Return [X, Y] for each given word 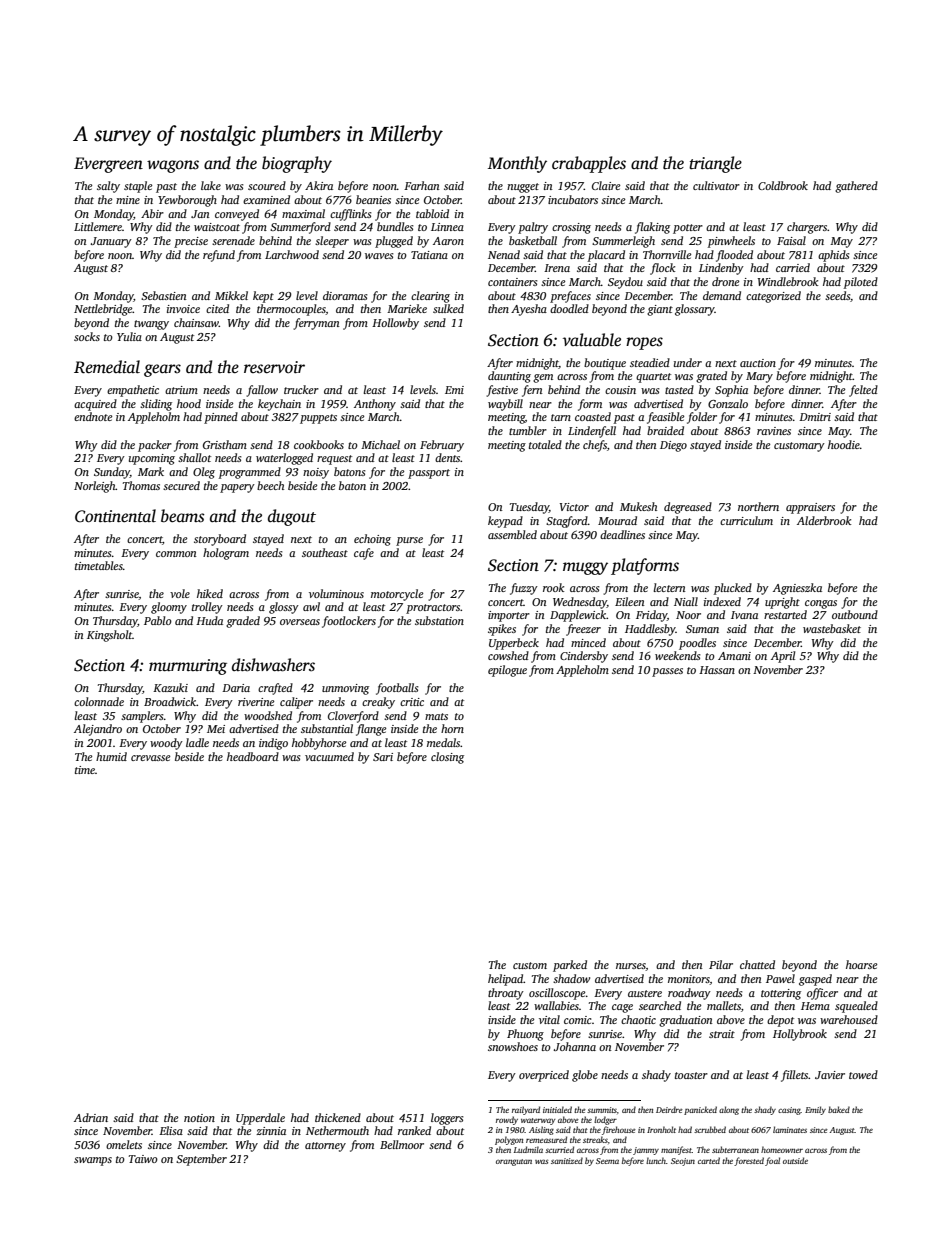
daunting [509, 377]
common [176, 554]
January [111, 242]
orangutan [514, 1162]
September [201, 1160]
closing [447, 758]
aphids [834, 256]
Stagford [567, 522]
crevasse [150, 758]
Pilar [721, 964]
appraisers [810, 508]
